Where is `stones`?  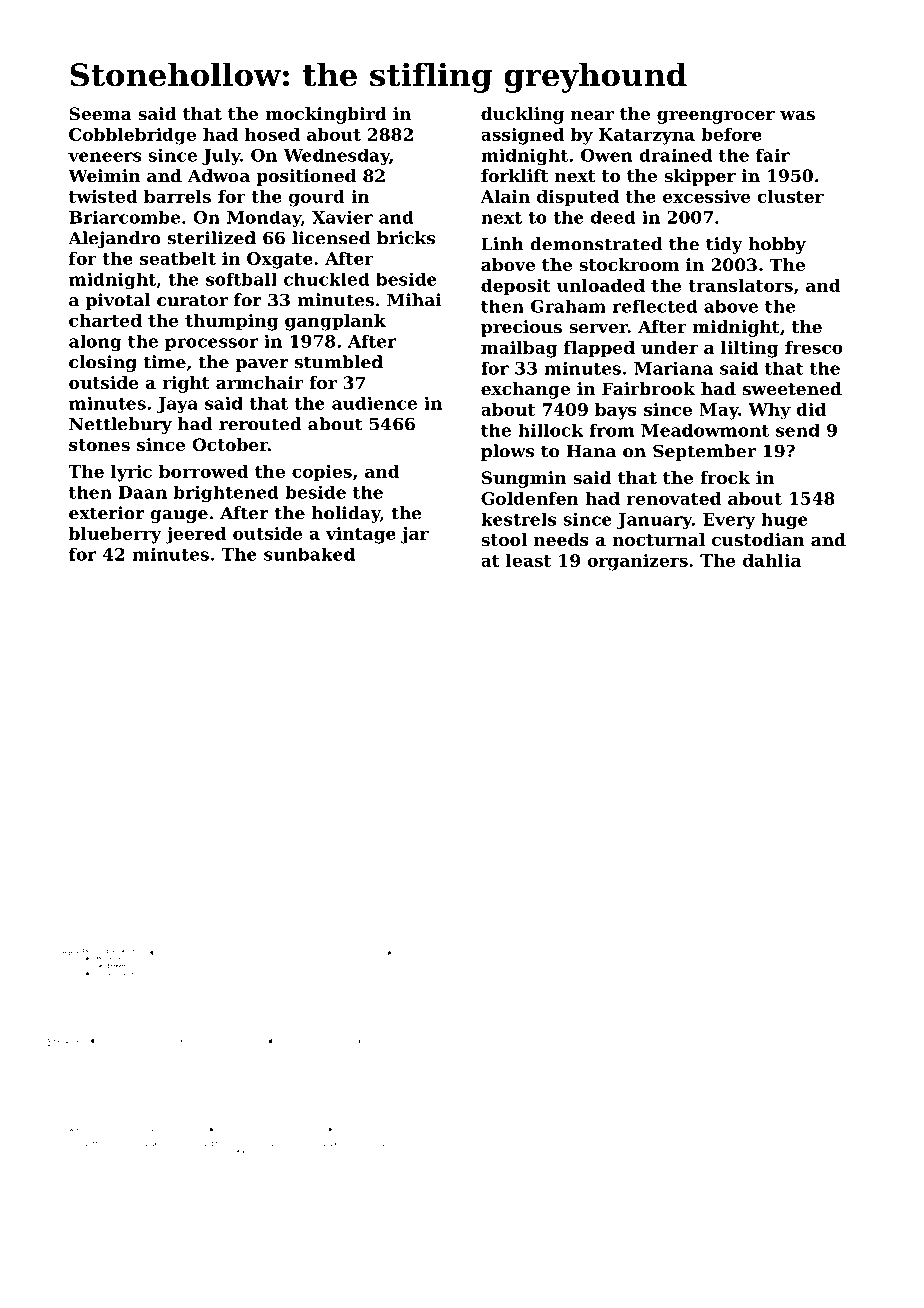 stones is located at coordinates (99, 445).
